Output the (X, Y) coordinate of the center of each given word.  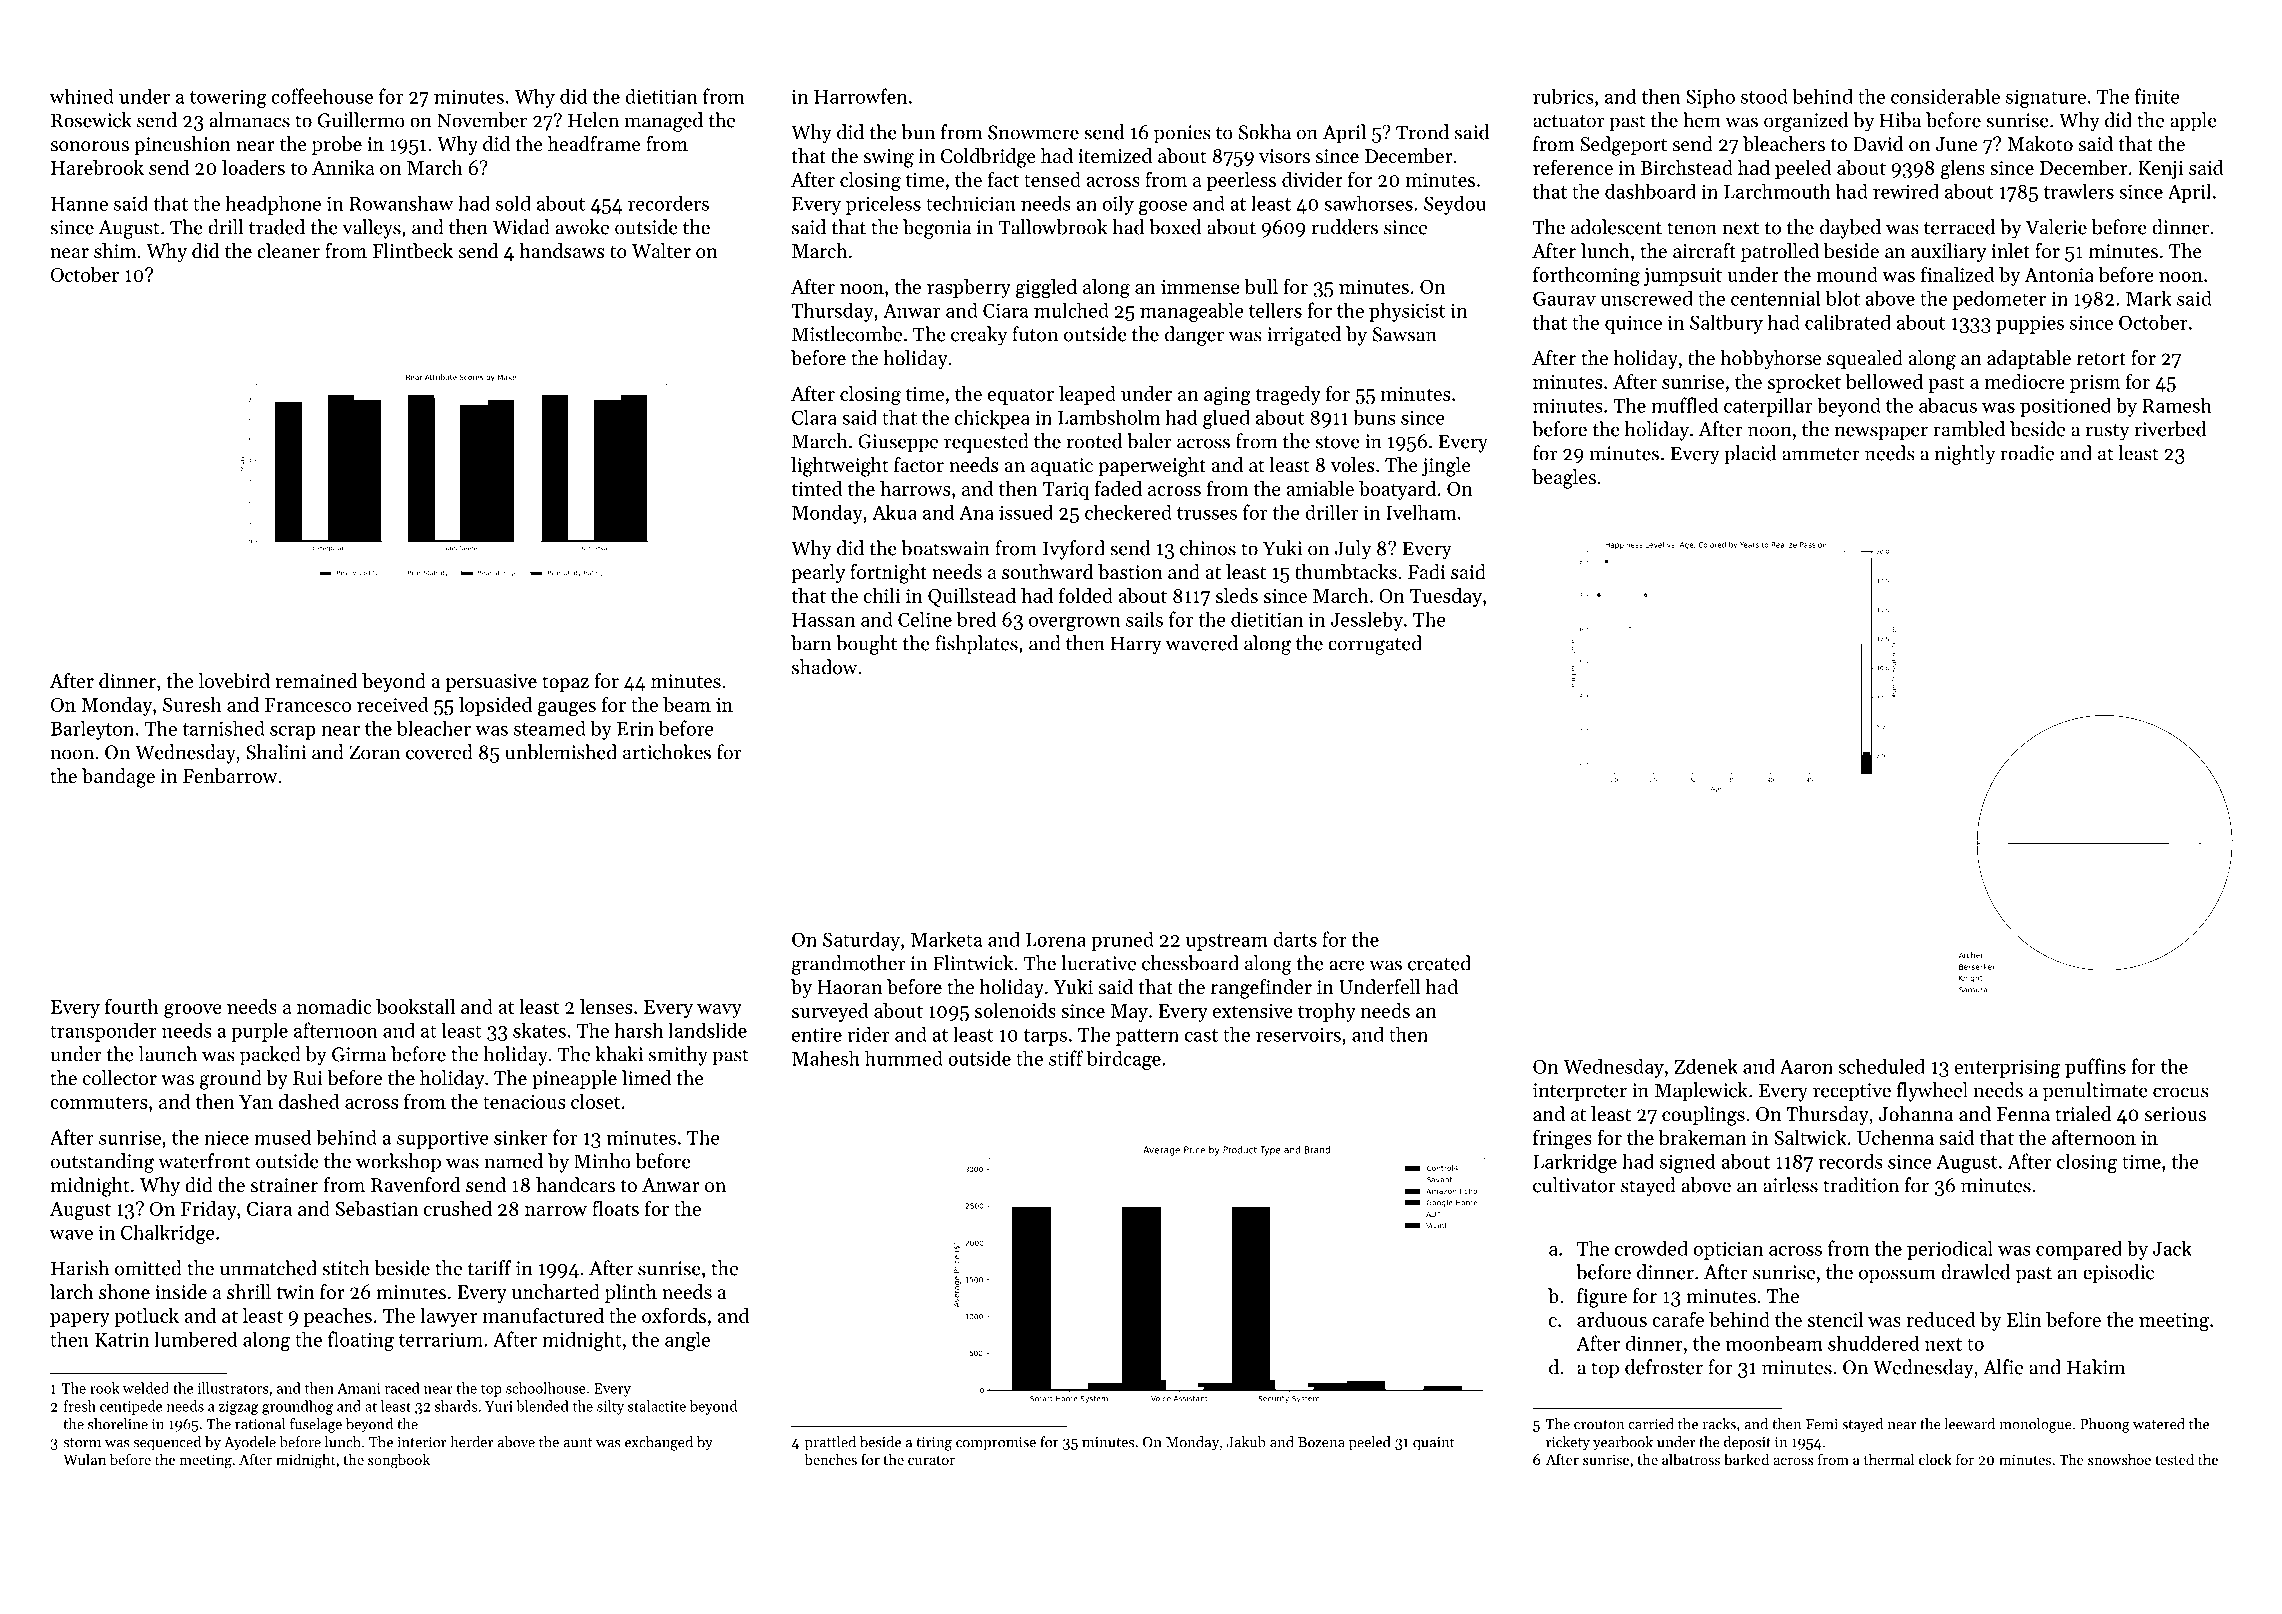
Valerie (2056, 227)
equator (1021, 396)
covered (439, 752)
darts (1295, 939)
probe (337, 145)
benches (831, 1459)
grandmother (848, 965)
